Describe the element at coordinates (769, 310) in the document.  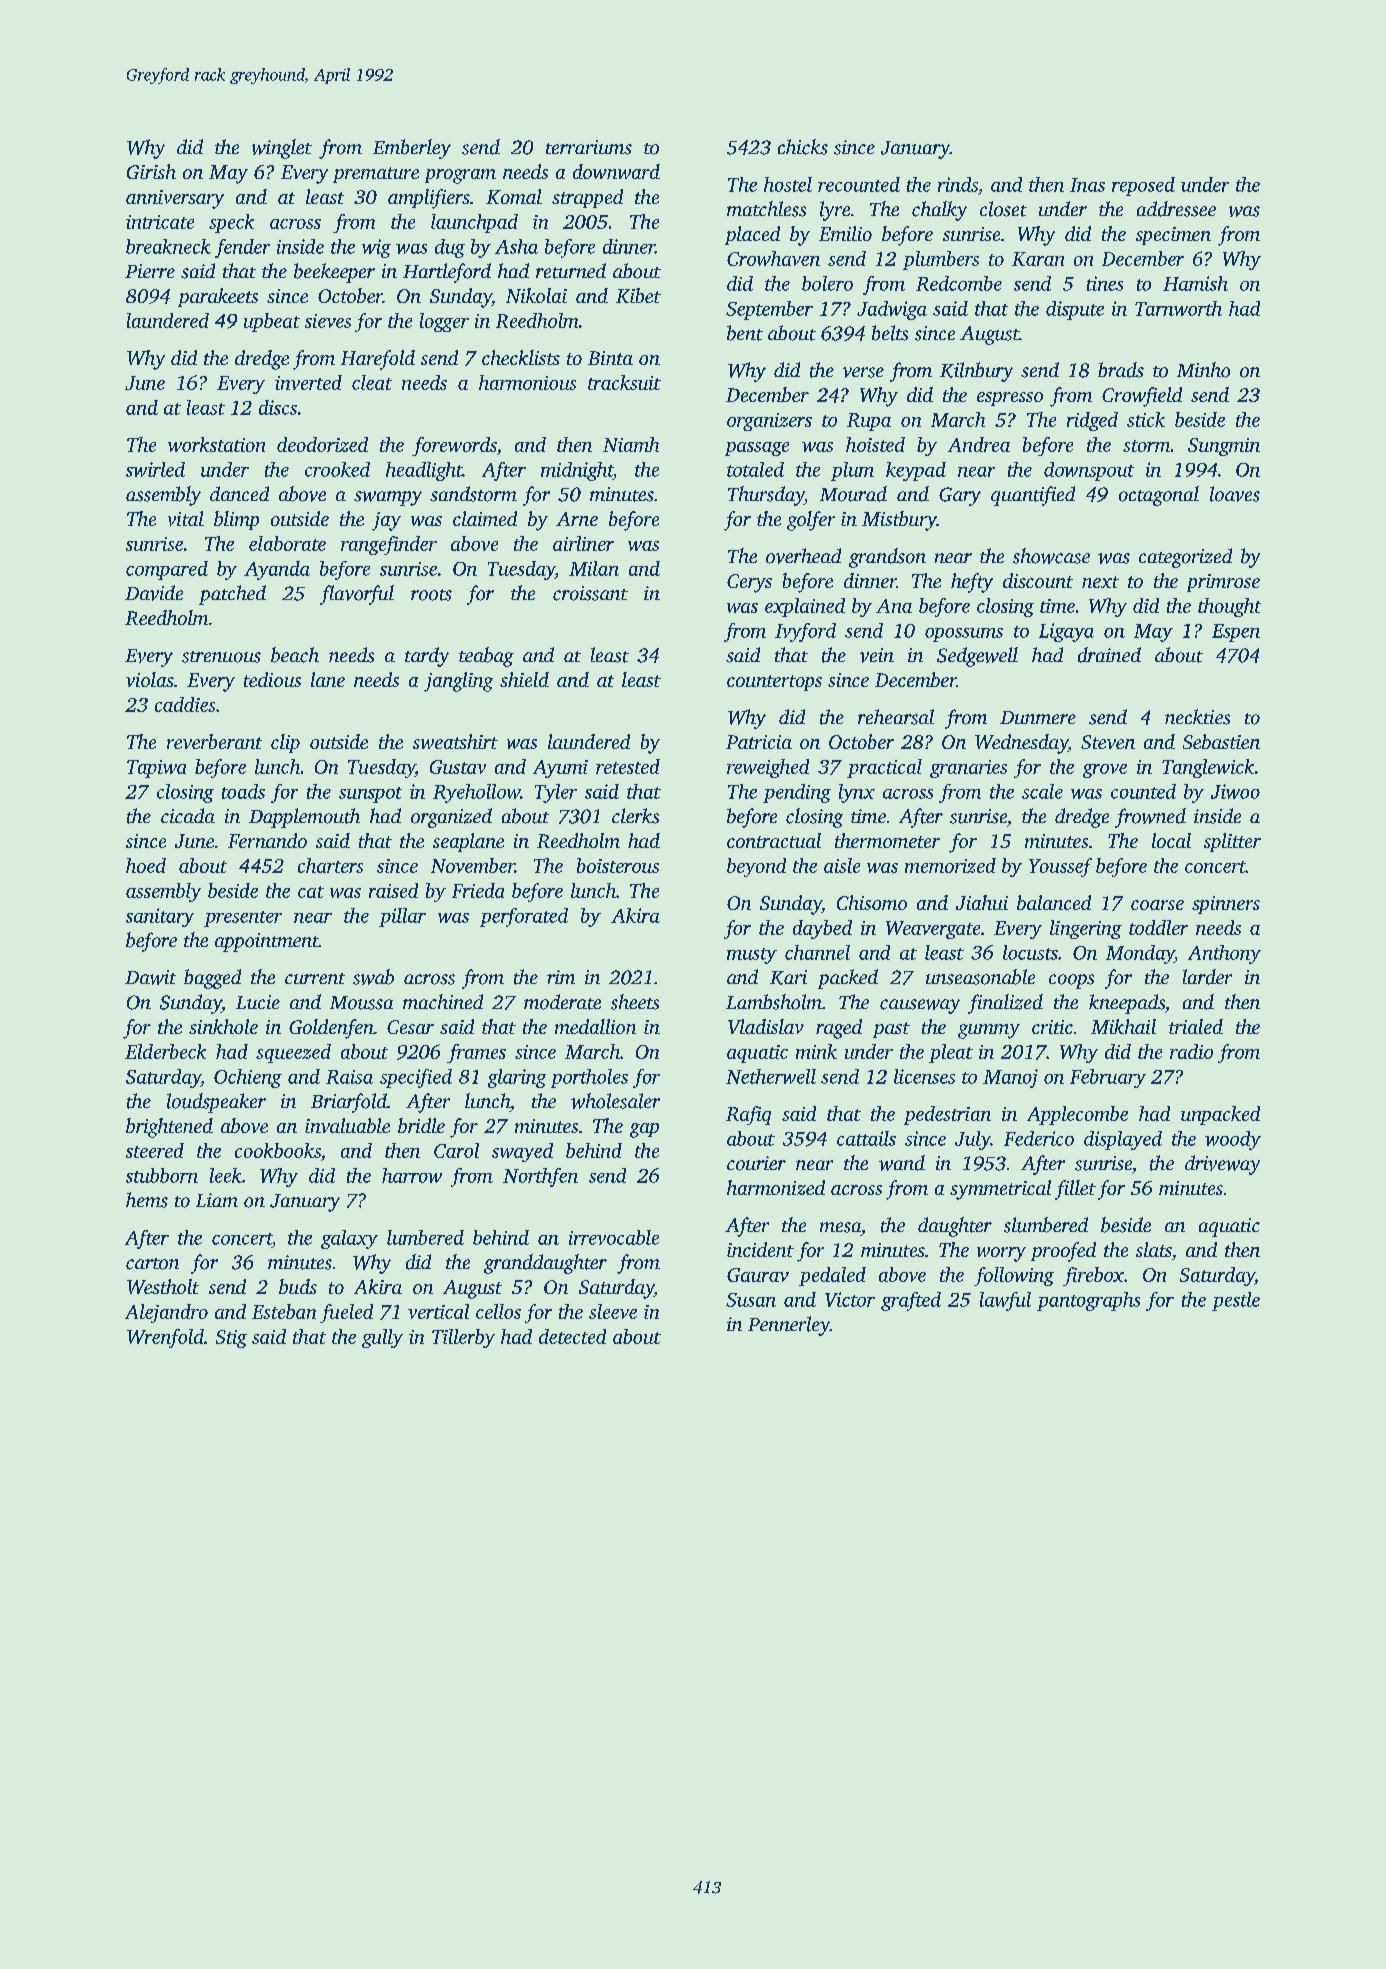
I see `September` at that location.
